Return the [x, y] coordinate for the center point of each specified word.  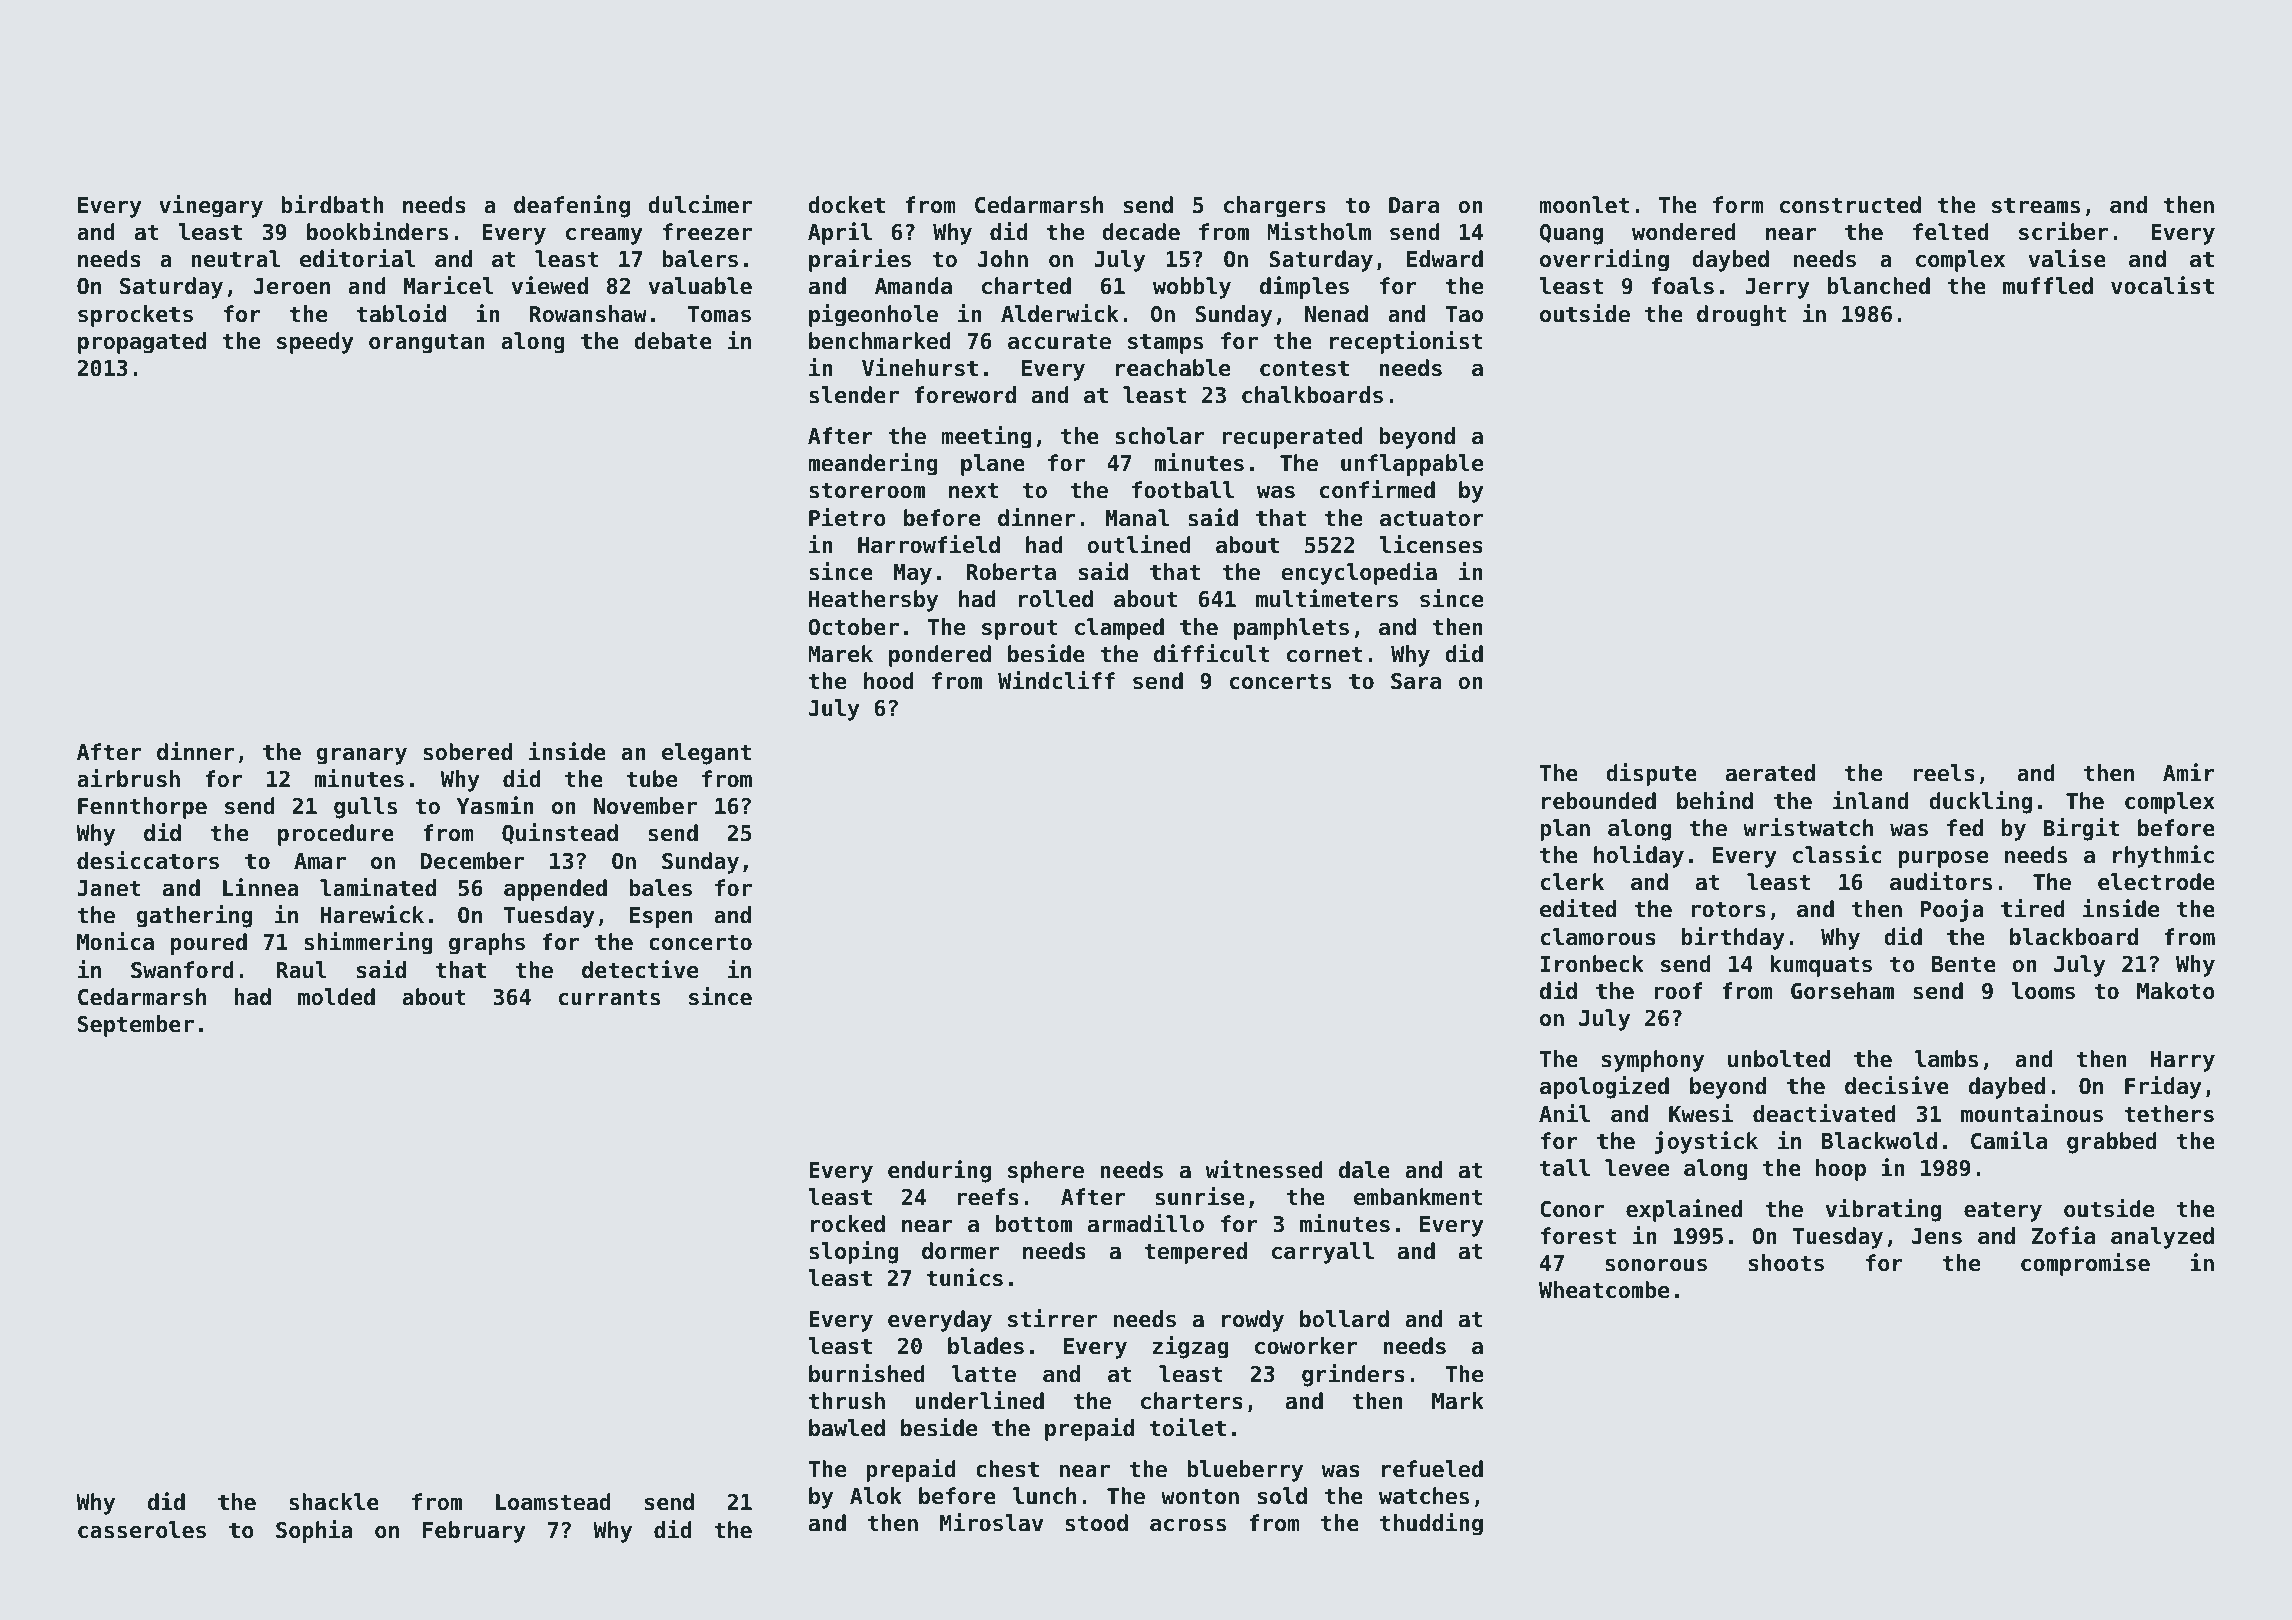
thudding [1431, 1524]
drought [1742, 316]
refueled [1432, 1469]
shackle [334, 1502]
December [472, 861]
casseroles [142, 1530]
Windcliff [1056, 680]
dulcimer [700, 204]
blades [986, 1346]
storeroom [867, 490]
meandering [873, 464]
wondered [1684, 232]
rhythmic [2163, 856]
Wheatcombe [1604, 1290]
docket [846, 205]
